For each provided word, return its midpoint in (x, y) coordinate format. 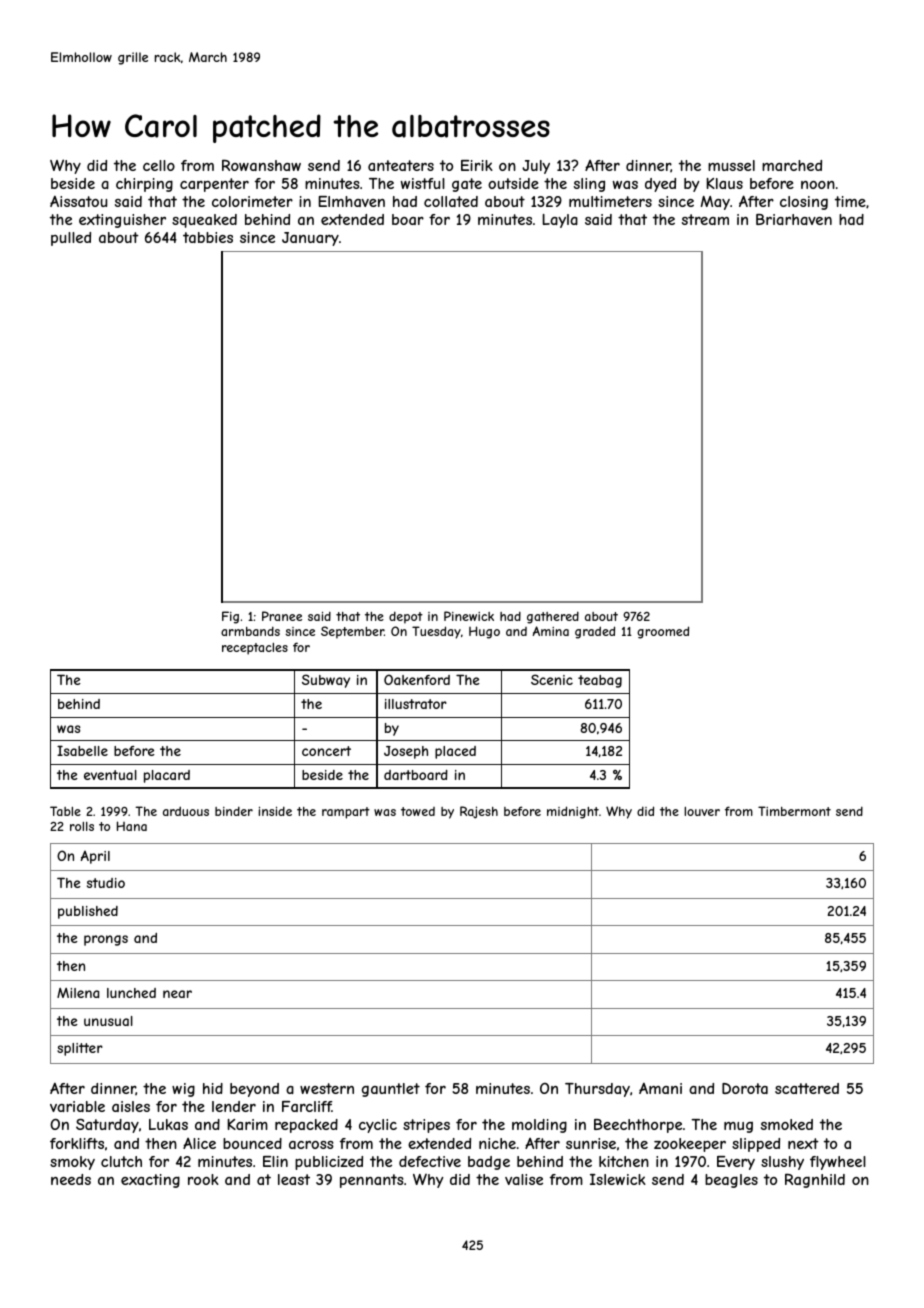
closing (804, 203)
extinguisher (122, 221)
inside (275, 811)
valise (524, 1179)
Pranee (282, 616)
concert (326, 751)
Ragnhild (815, 1180)
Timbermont (794, 811)
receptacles (255, 649)
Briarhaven (794, 219)
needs (71, 1179)
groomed (663, 632)
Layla (560, 221)
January (310, 239)
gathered (553, 617)
